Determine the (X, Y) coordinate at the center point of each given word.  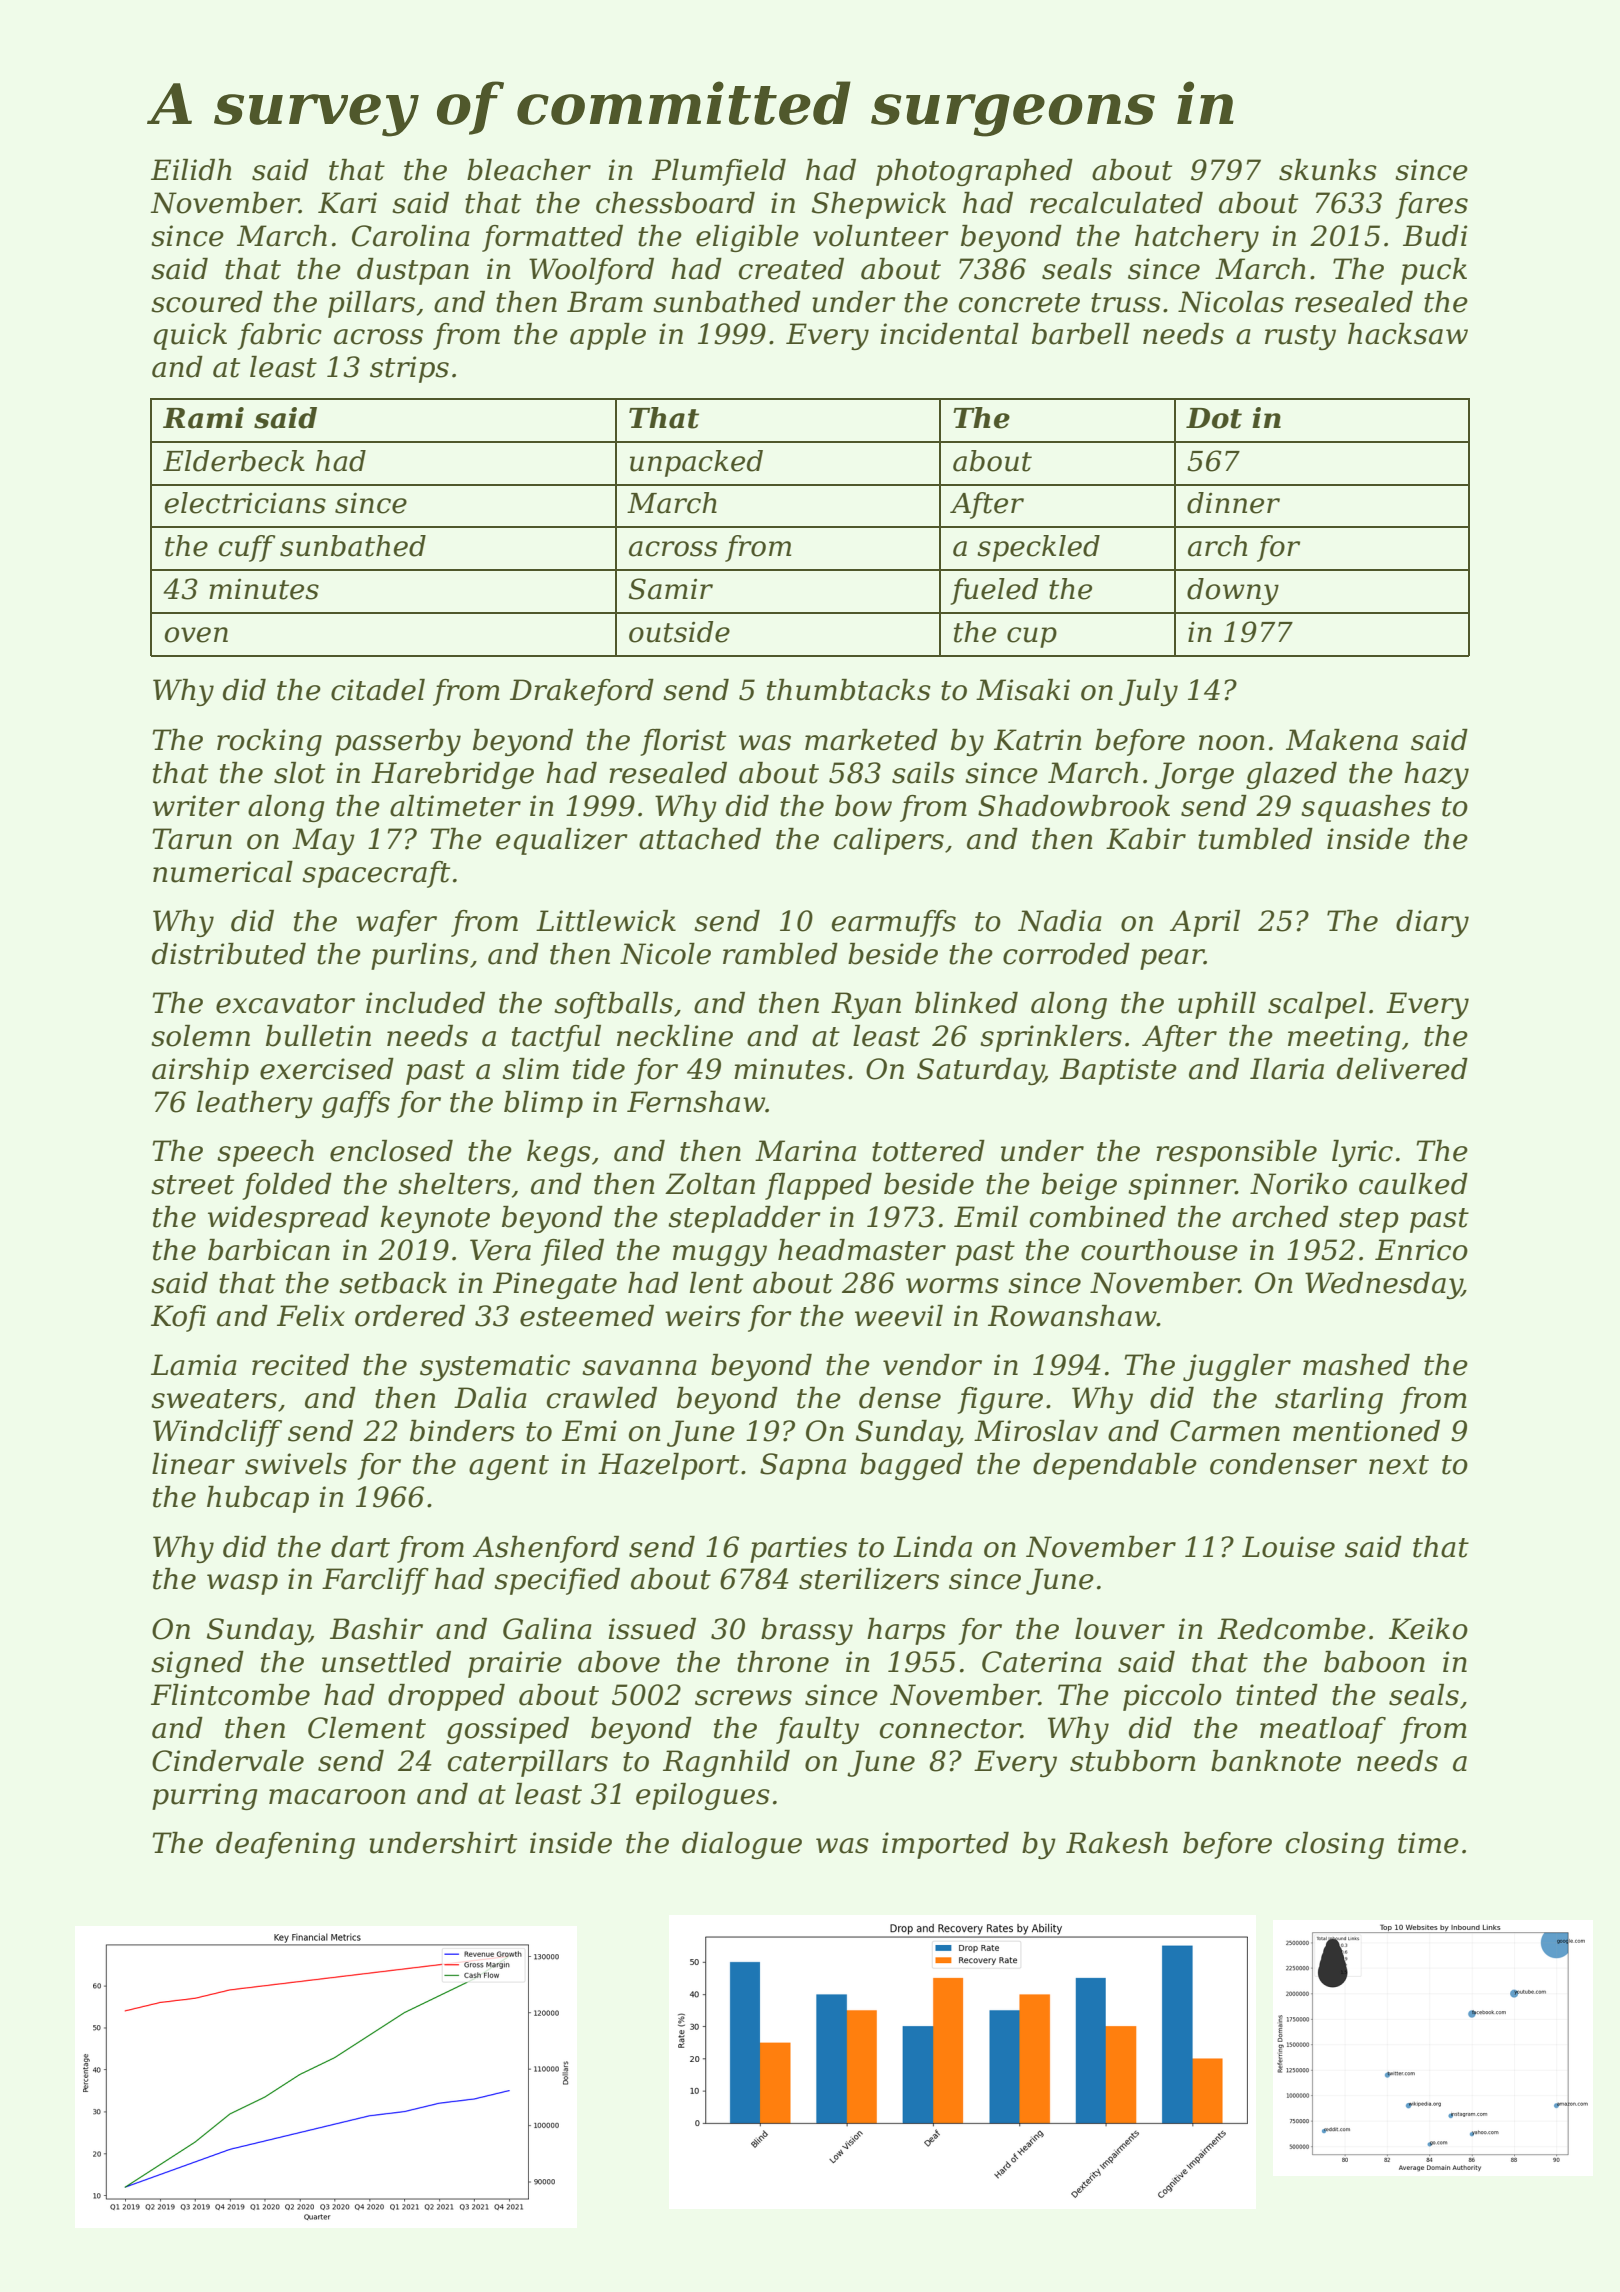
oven (196, 635)
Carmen (1225, 1431)
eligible (747, 238)
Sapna (803, 1466)
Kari (347, 203)
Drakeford (582, 692)
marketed (871, 740)
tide (599, 1069)
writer (196, 806)
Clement (367, 1728)
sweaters (214, 1399)
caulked (1413, 1184)
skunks (1328, 170)
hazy (1436, 775)
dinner (1233, 503)
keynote (435, 1219)
